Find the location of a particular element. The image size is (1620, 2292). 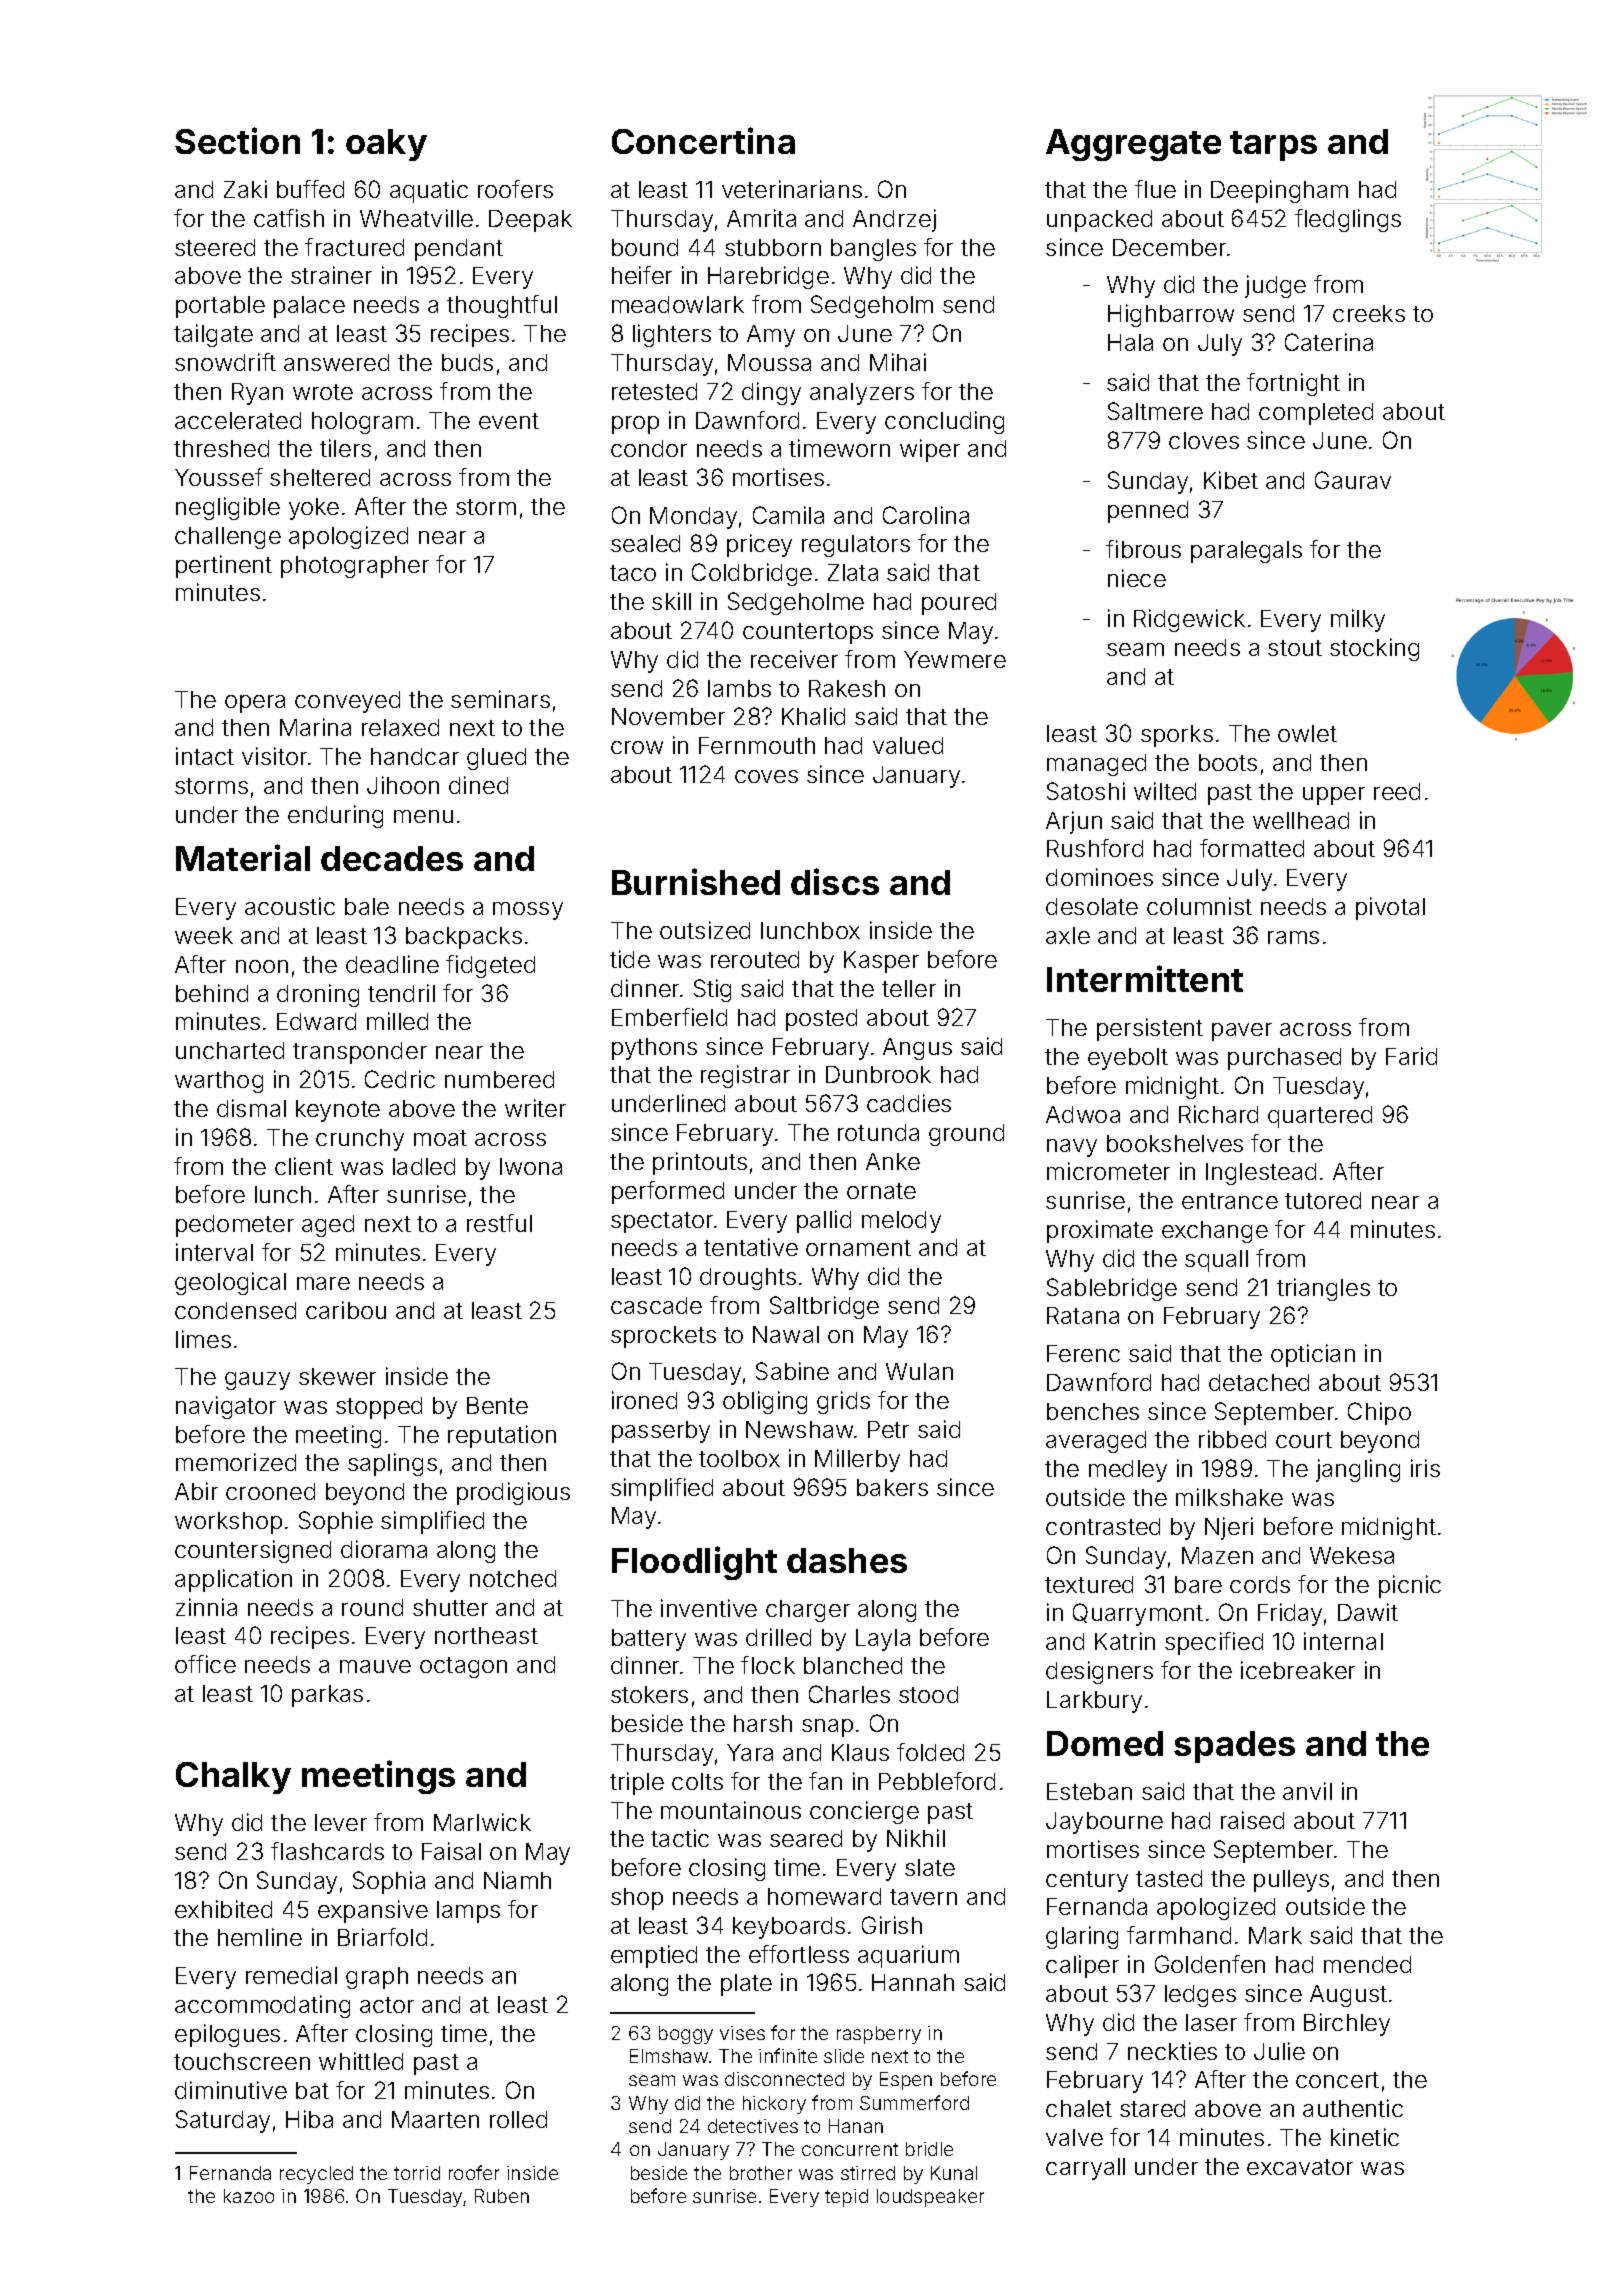

bound is located at coordinates (645, 247).
